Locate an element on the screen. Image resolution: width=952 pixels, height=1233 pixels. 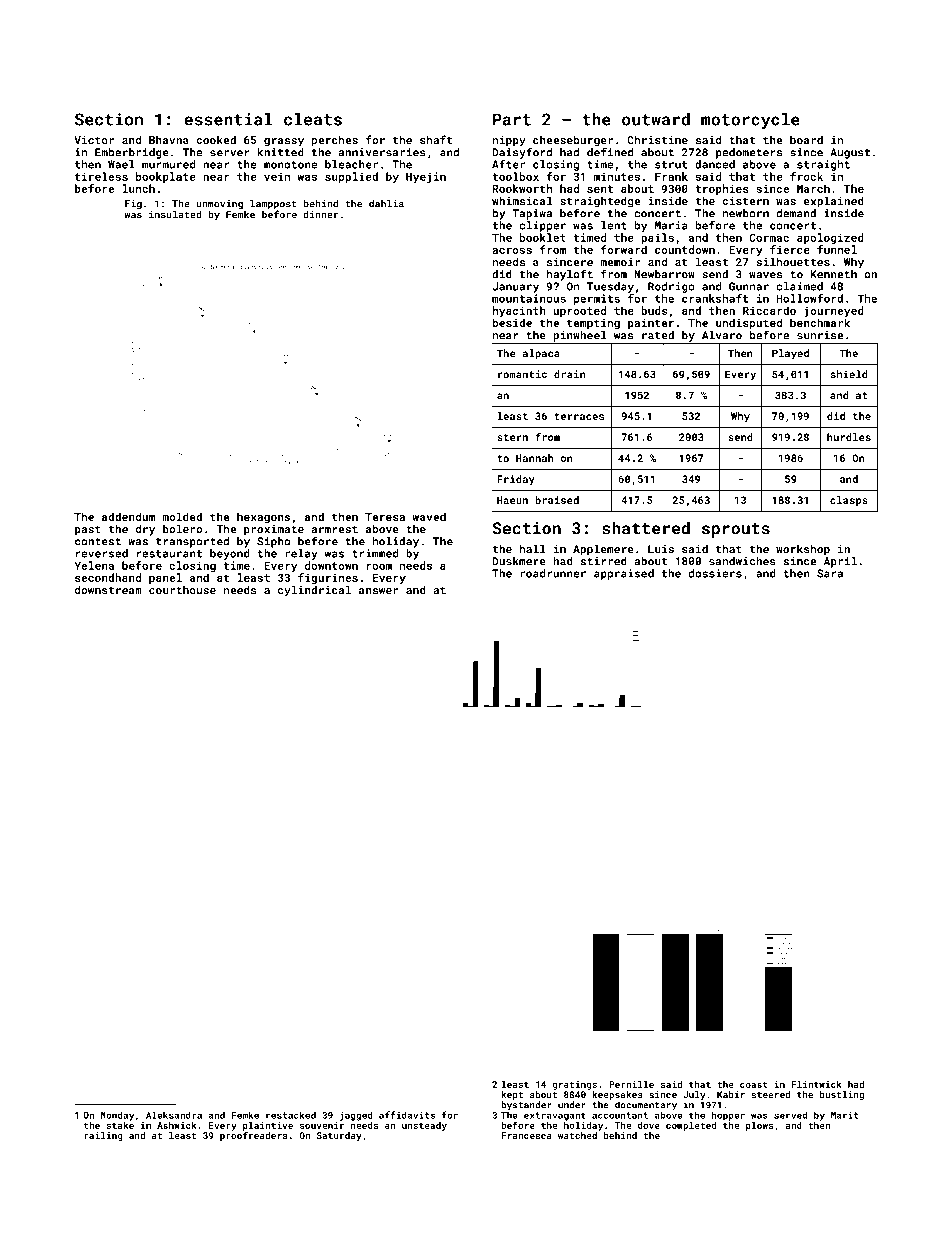
frock is located at coordinates (806, 176).
